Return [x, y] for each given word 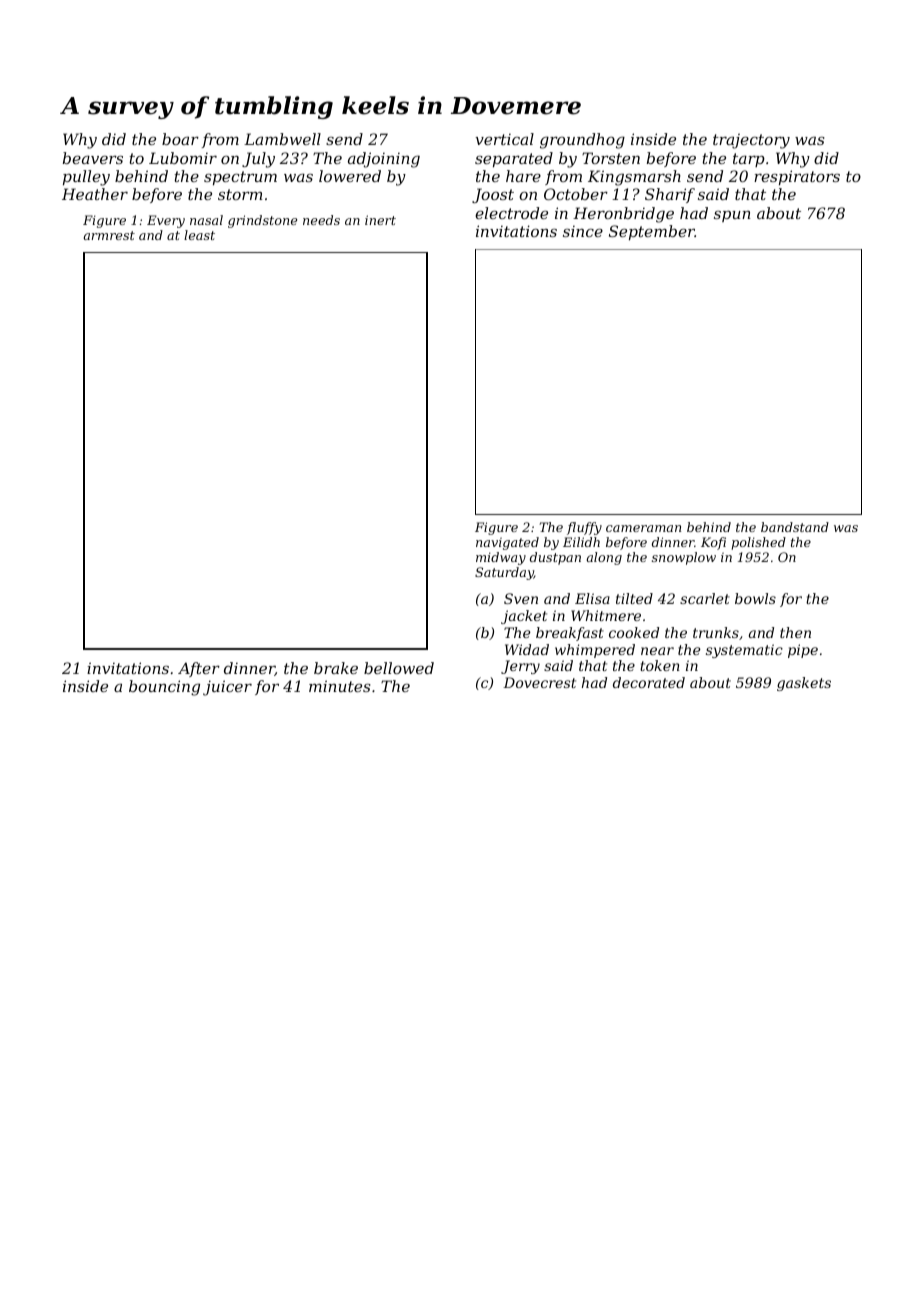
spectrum [240, 178]
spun [732, 216]
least [199, 235]
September [652, 232]
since [583, 231]
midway [501, 558]
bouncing [164, 688]
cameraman [643, 528]
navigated [507, 543]
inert [380, 220]
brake [336, 668]
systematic [744, 651]
